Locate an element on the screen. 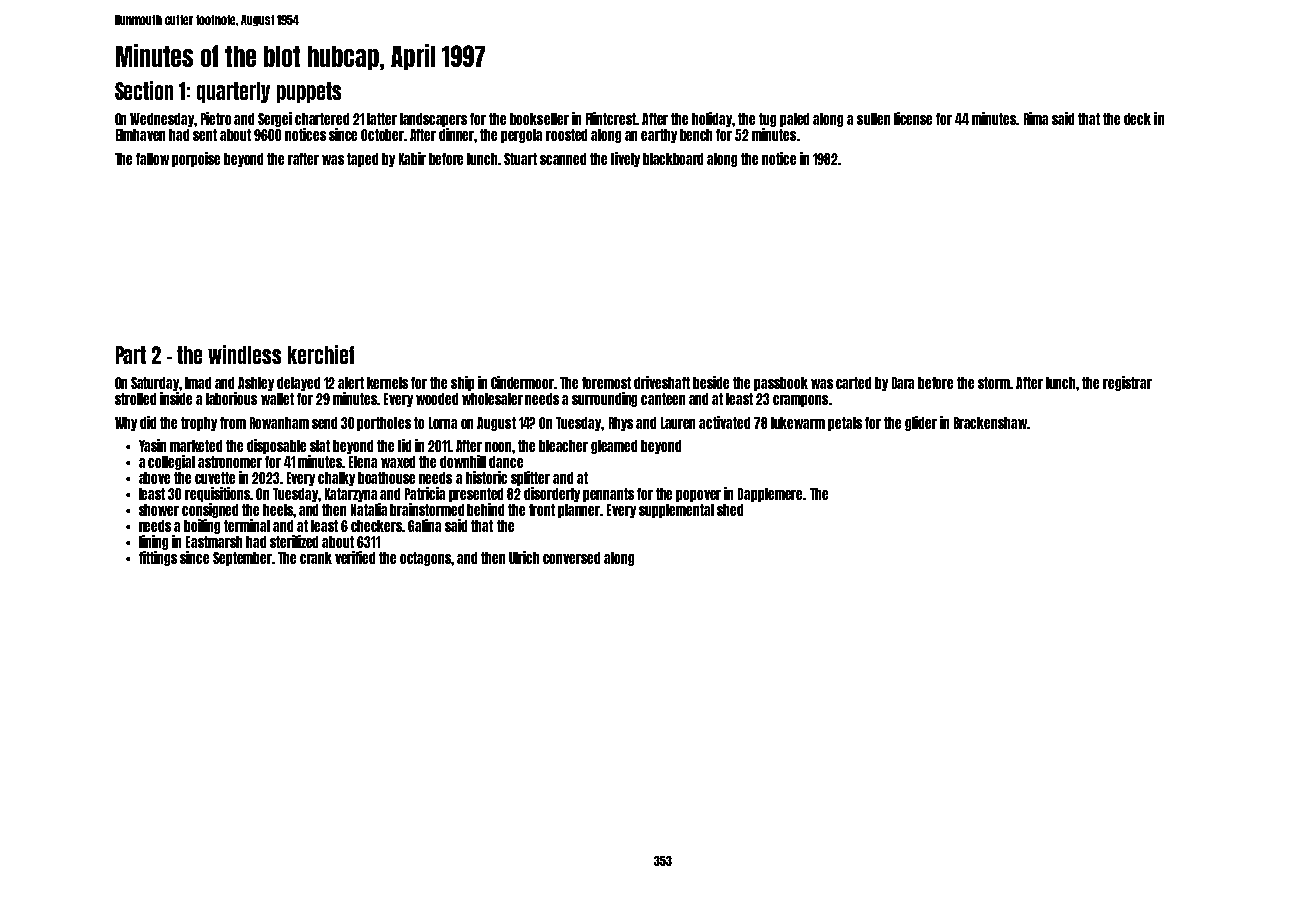 The height and width of the screenshot is (924, 1308). bookseller is located at coordinates (539, 119).
